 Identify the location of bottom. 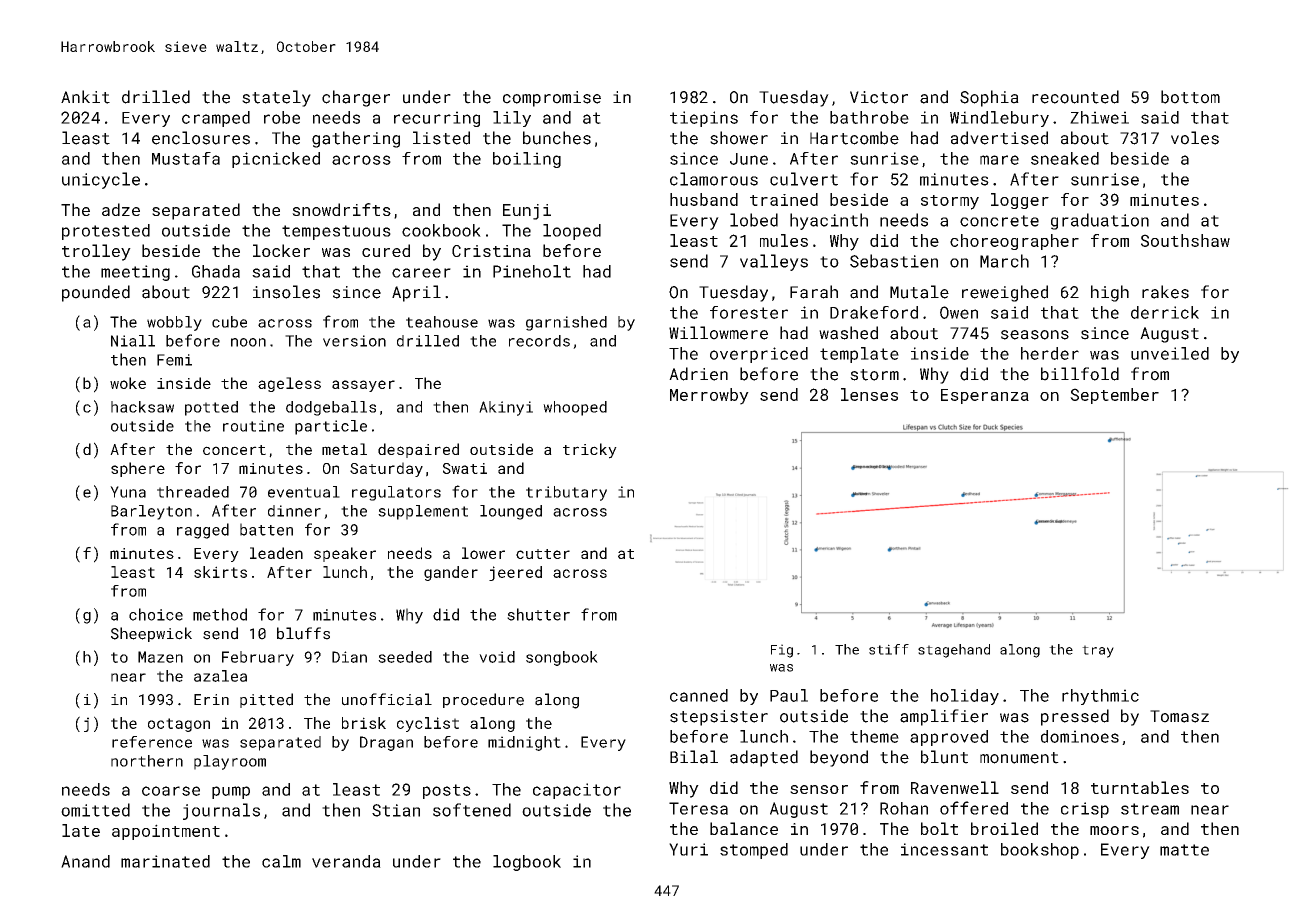
(1190, 97).
